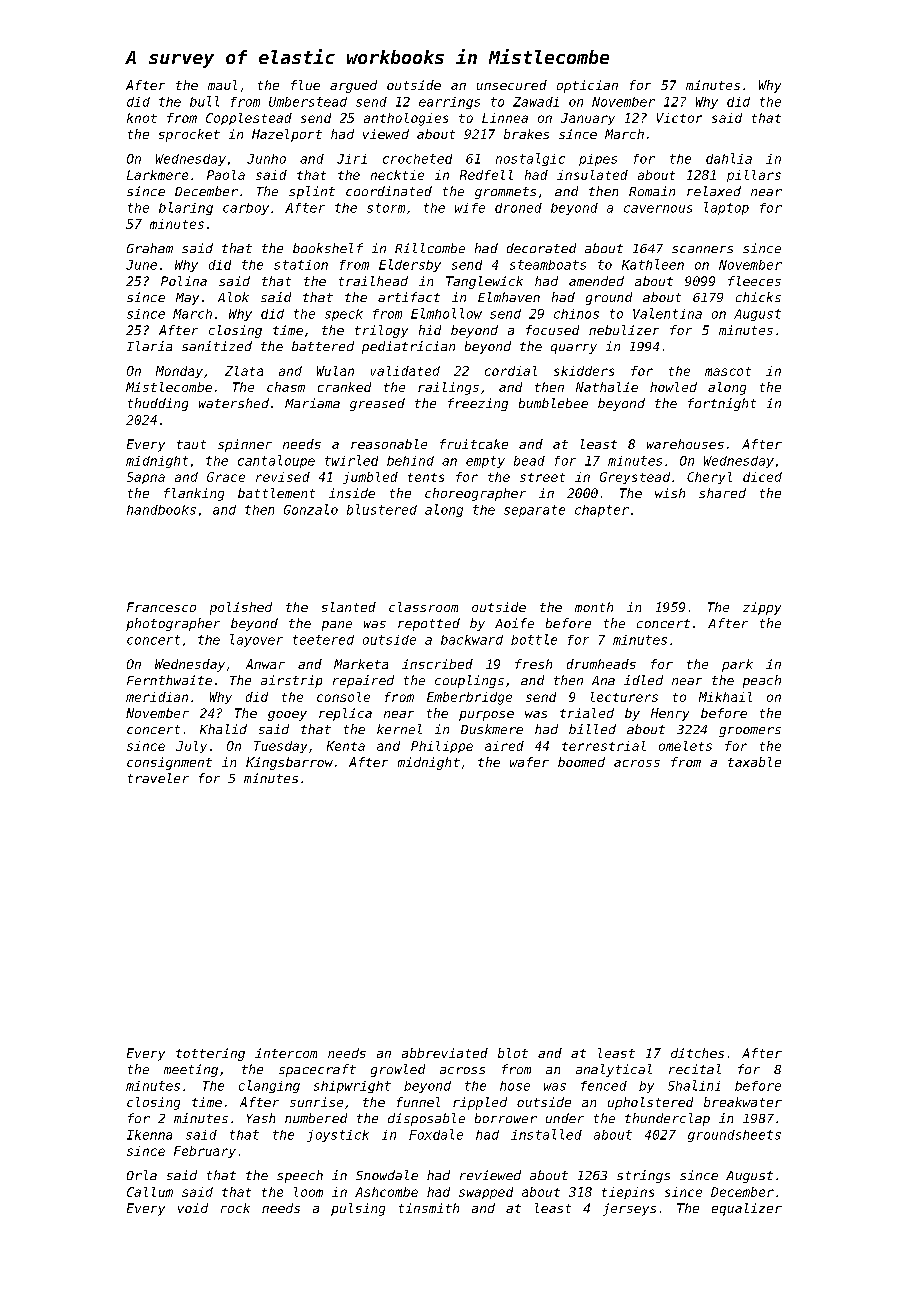  What do you see at coordinates (747, 1209) in the page?
I see `equalizer` at bounding box center [747, 1209].
